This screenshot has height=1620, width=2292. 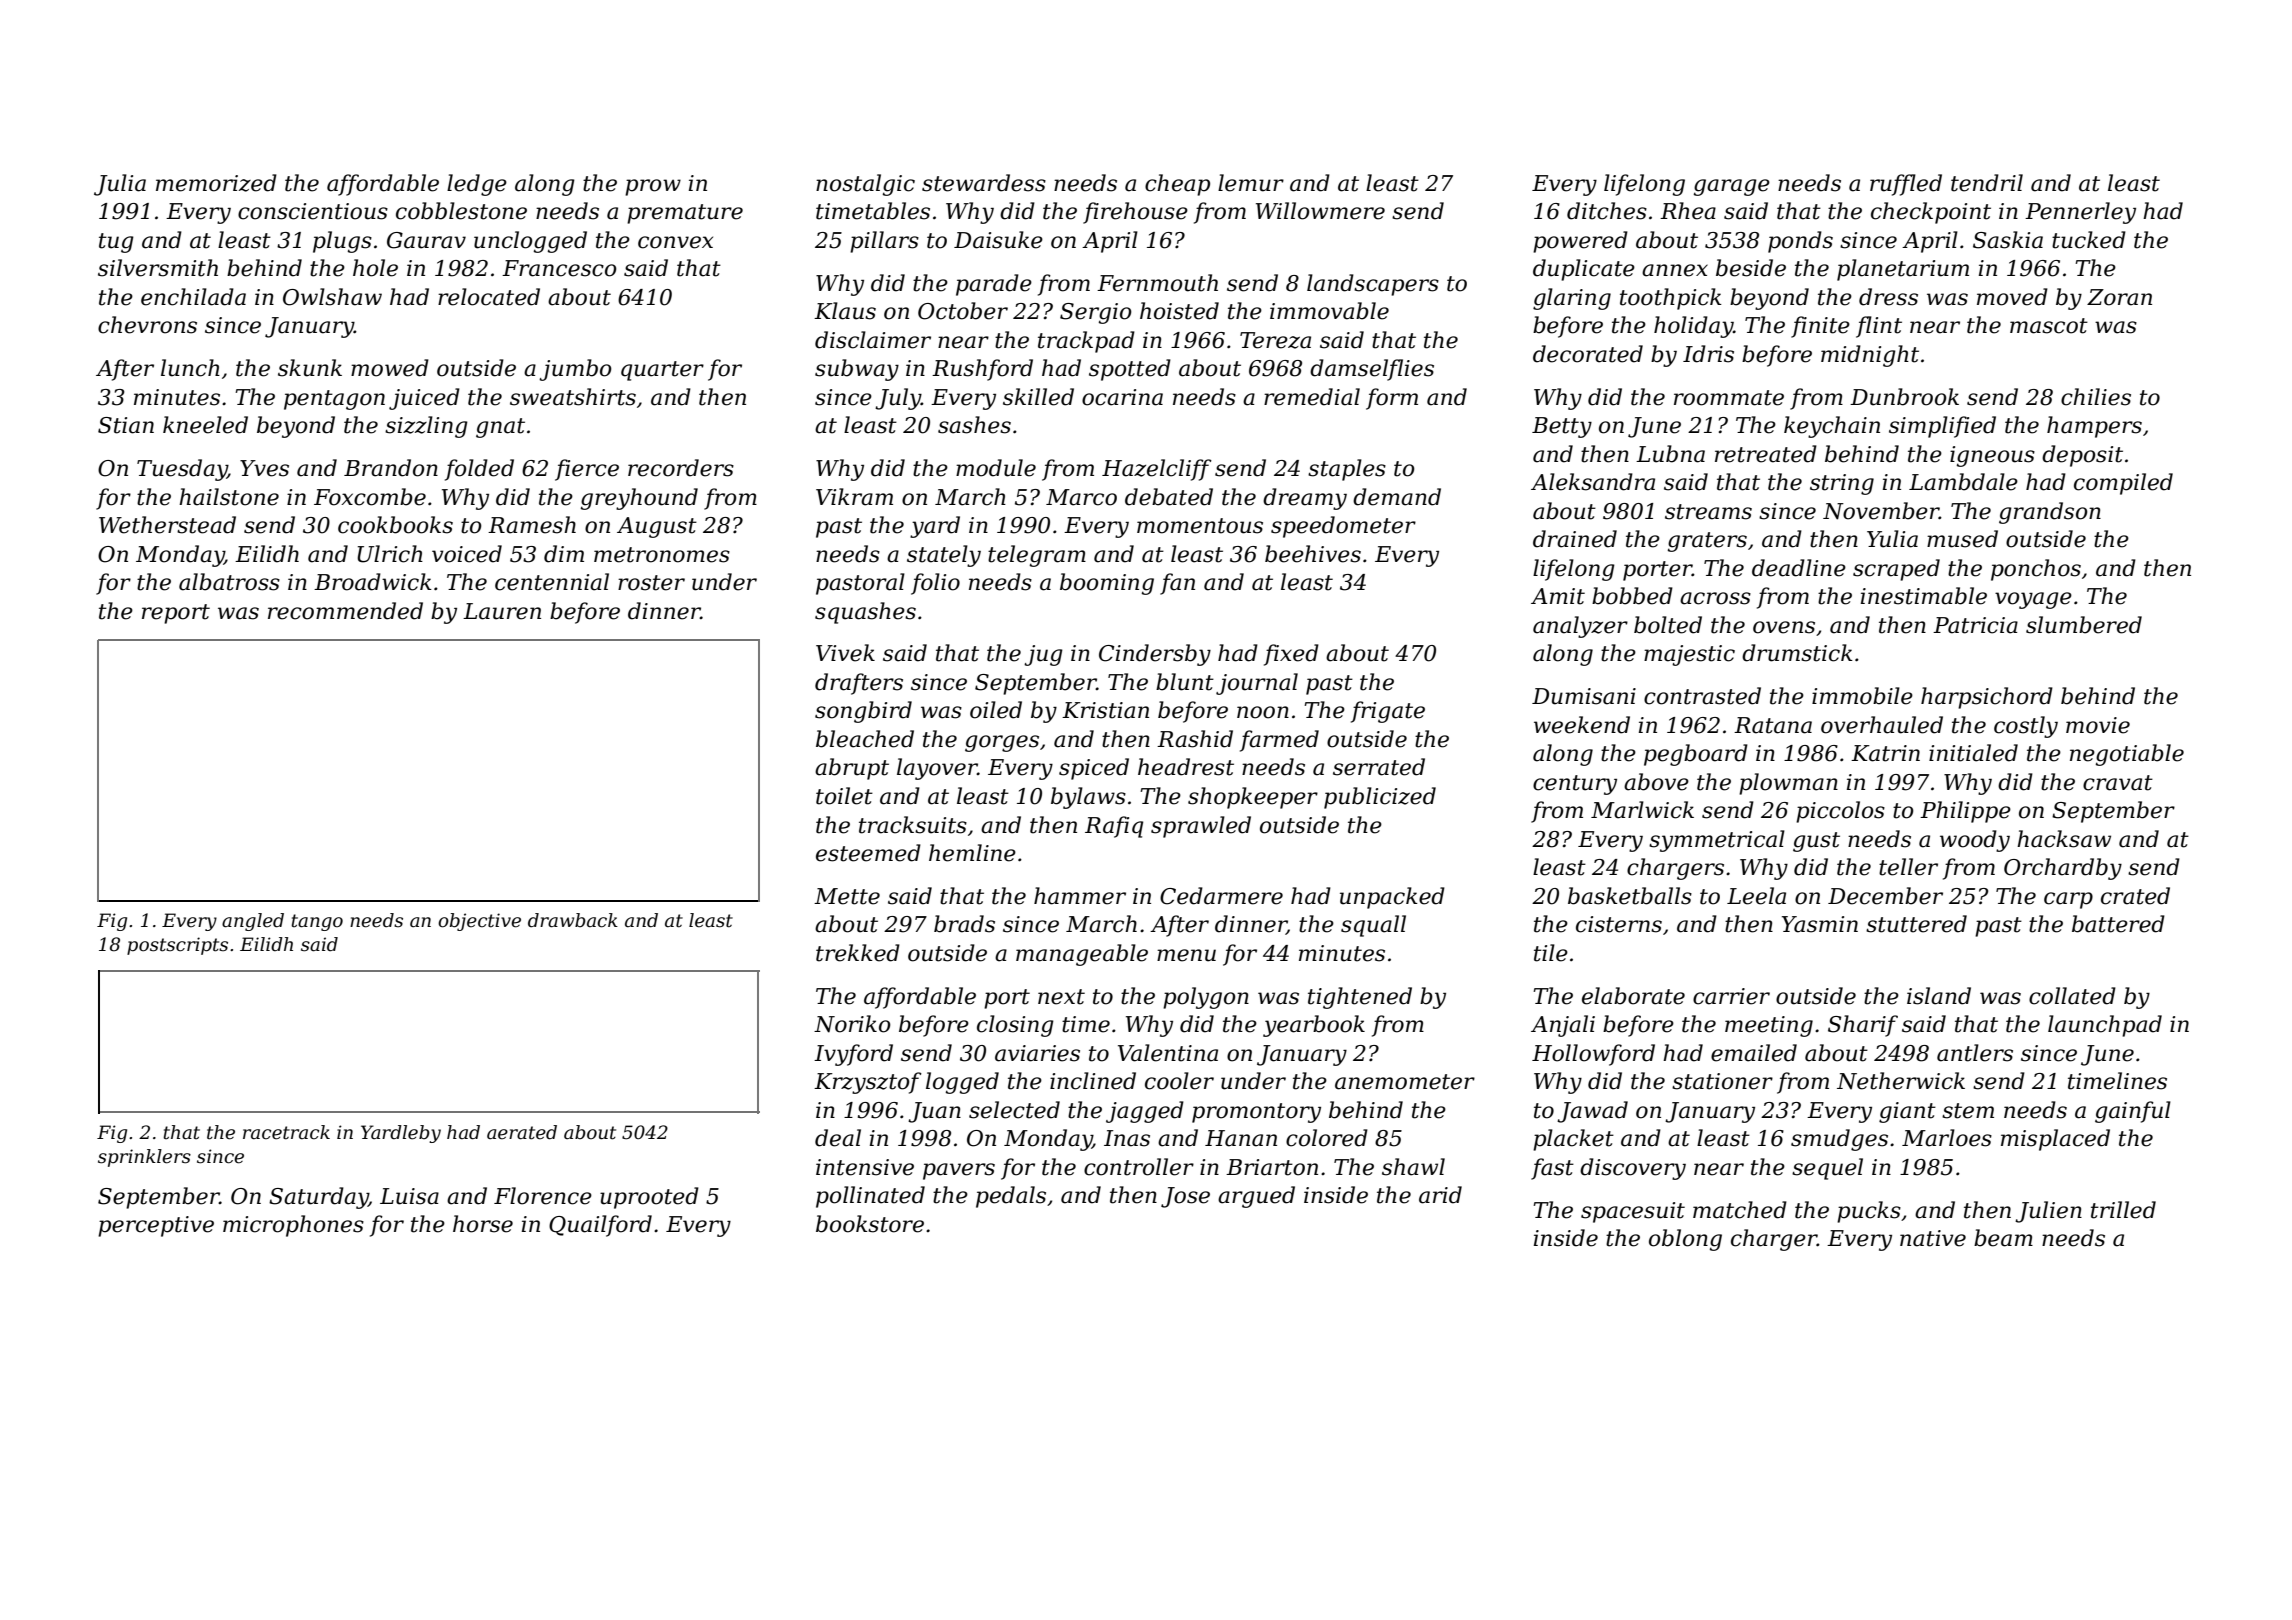 I want to click on module, so click(x=996, y=468).
